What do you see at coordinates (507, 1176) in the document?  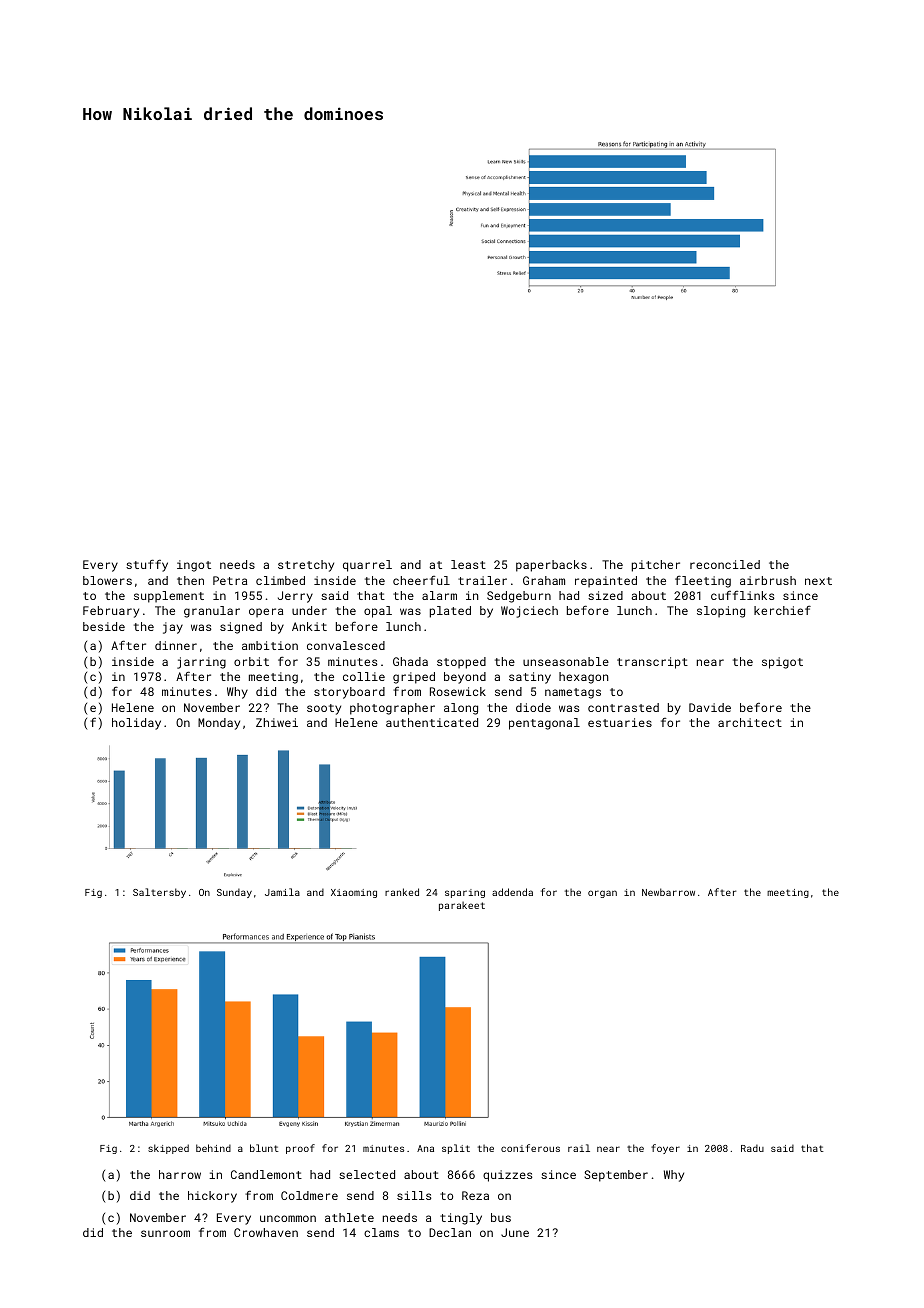 I see `quizzes` at bounding box center [507, 1176].
